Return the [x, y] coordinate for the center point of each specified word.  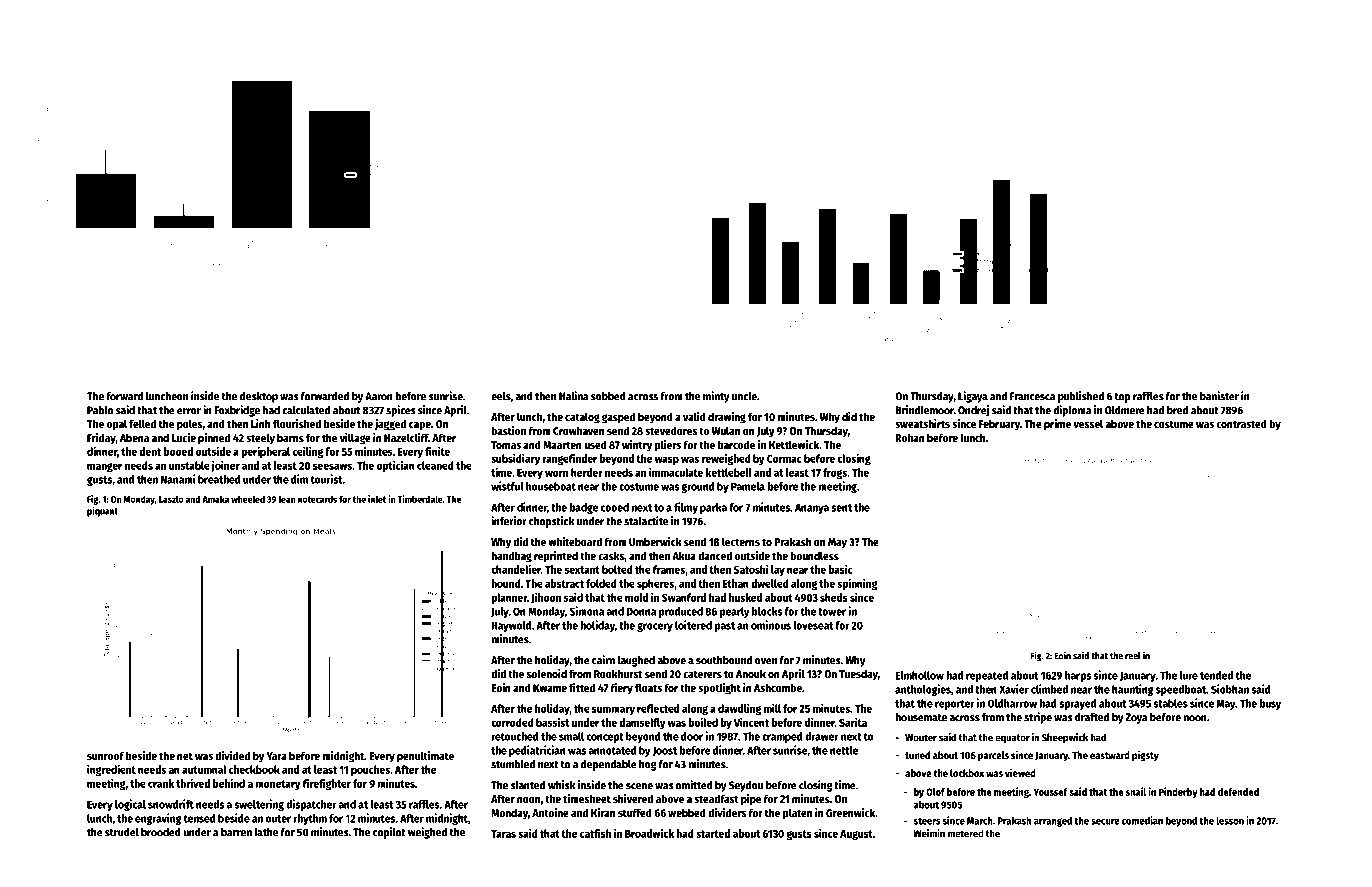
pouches [370, 770]
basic [840, 569]
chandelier [516, 569]
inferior [509, 521]
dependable [609, 765]
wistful [507, 486]
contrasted [1242, 423]
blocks [767, 611]
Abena [134, 437]
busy [1270, 704]
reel [1133, 656]
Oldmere [1125, 410]
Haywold [511, 626]
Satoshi [751, 569]
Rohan [910, 437]
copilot [389, 833]
